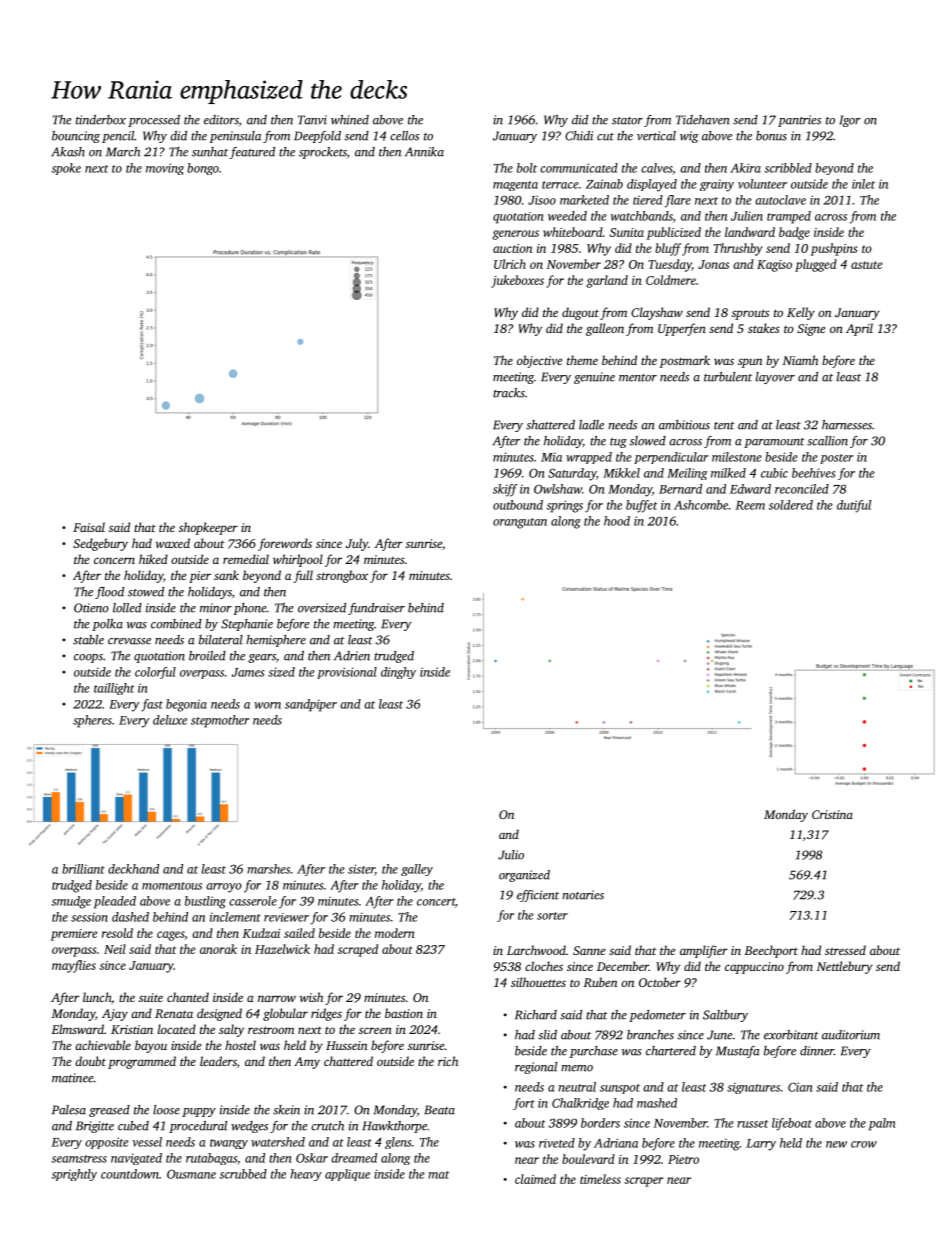  What do you see at coordinates (69, 1110) in the screenshot?
I see `Palesa` at bounding box center [69, 1110].
